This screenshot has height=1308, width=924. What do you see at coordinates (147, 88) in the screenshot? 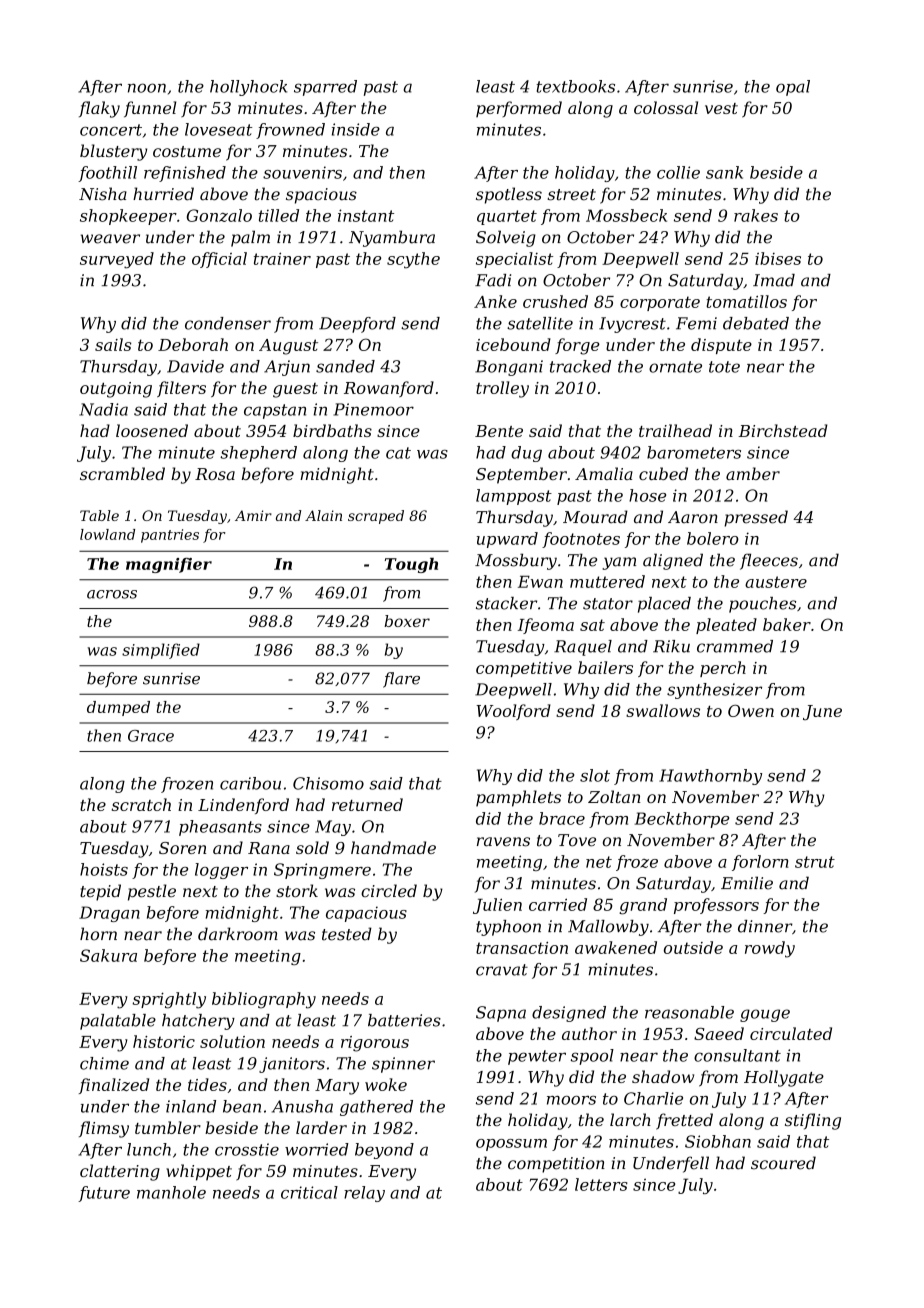
I see `noon` at bounding box center [147, 88].
